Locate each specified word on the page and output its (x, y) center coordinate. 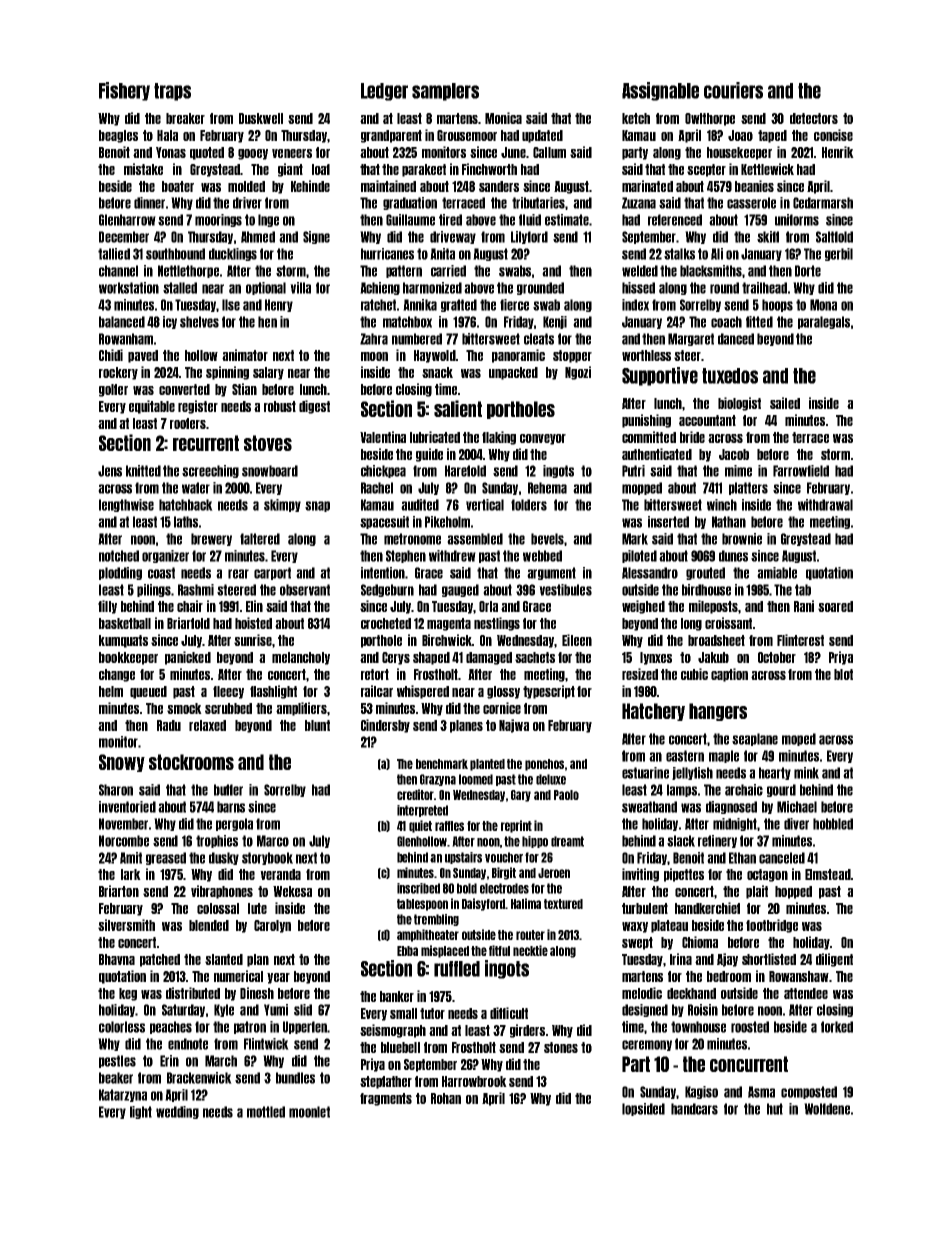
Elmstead (827, 874)
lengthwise (126, 505)
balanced (122, 322)
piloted (639, 556)
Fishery (124, 91)
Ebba (407, 951)
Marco (273, 841)
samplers (445, 92)
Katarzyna (123, 1095)
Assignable (660, 91)
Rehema (547, 488)
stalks (679, 254)
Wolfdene (827, 1109)
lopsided (643, 1109)
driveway (453, 237)
